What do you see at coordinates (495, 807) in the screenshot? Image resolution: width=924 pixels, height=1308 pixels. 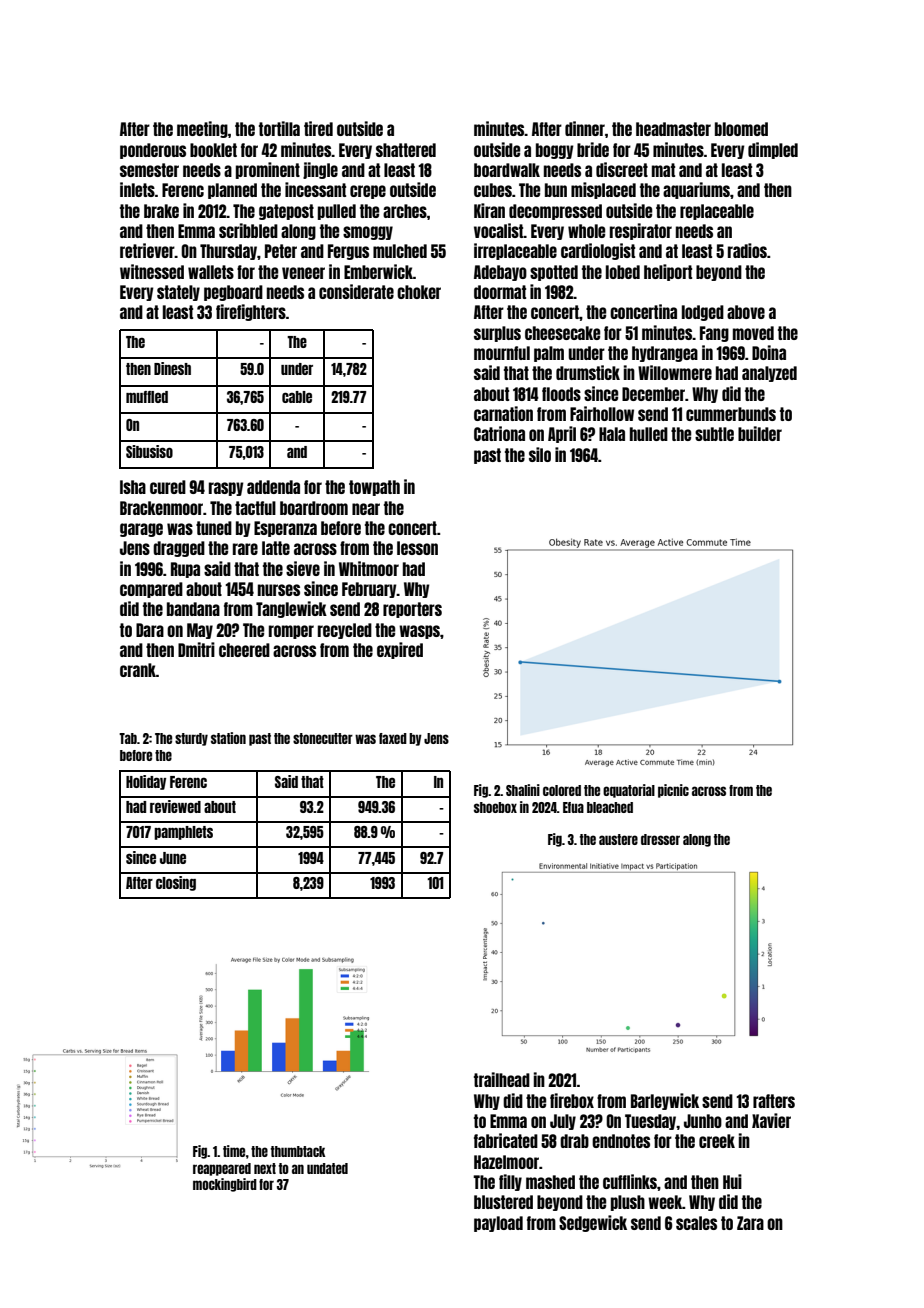 I see `shoebox` at bounding box center [495, 807].
